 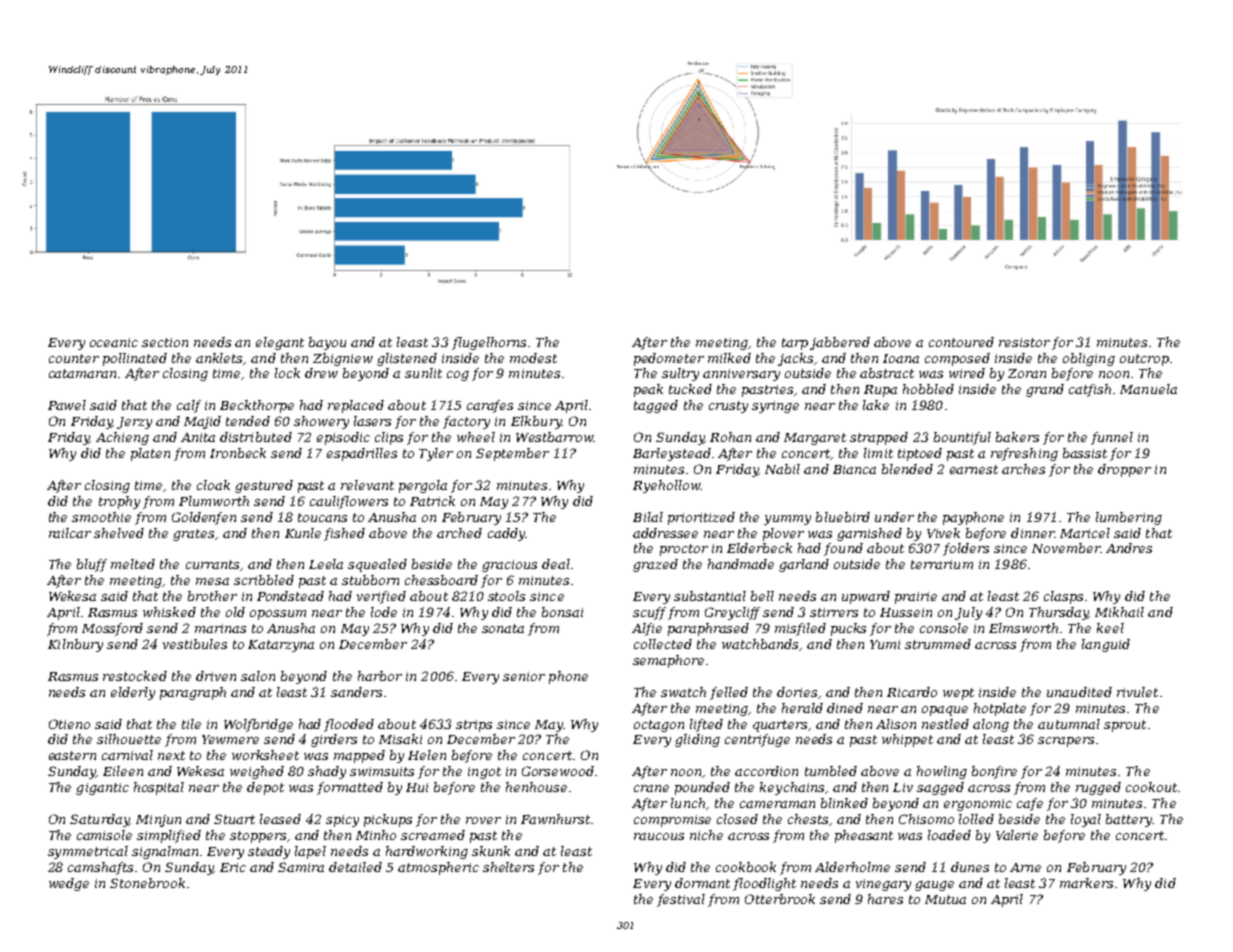 I want to click on Eileen, so click(x=123, y=771).
